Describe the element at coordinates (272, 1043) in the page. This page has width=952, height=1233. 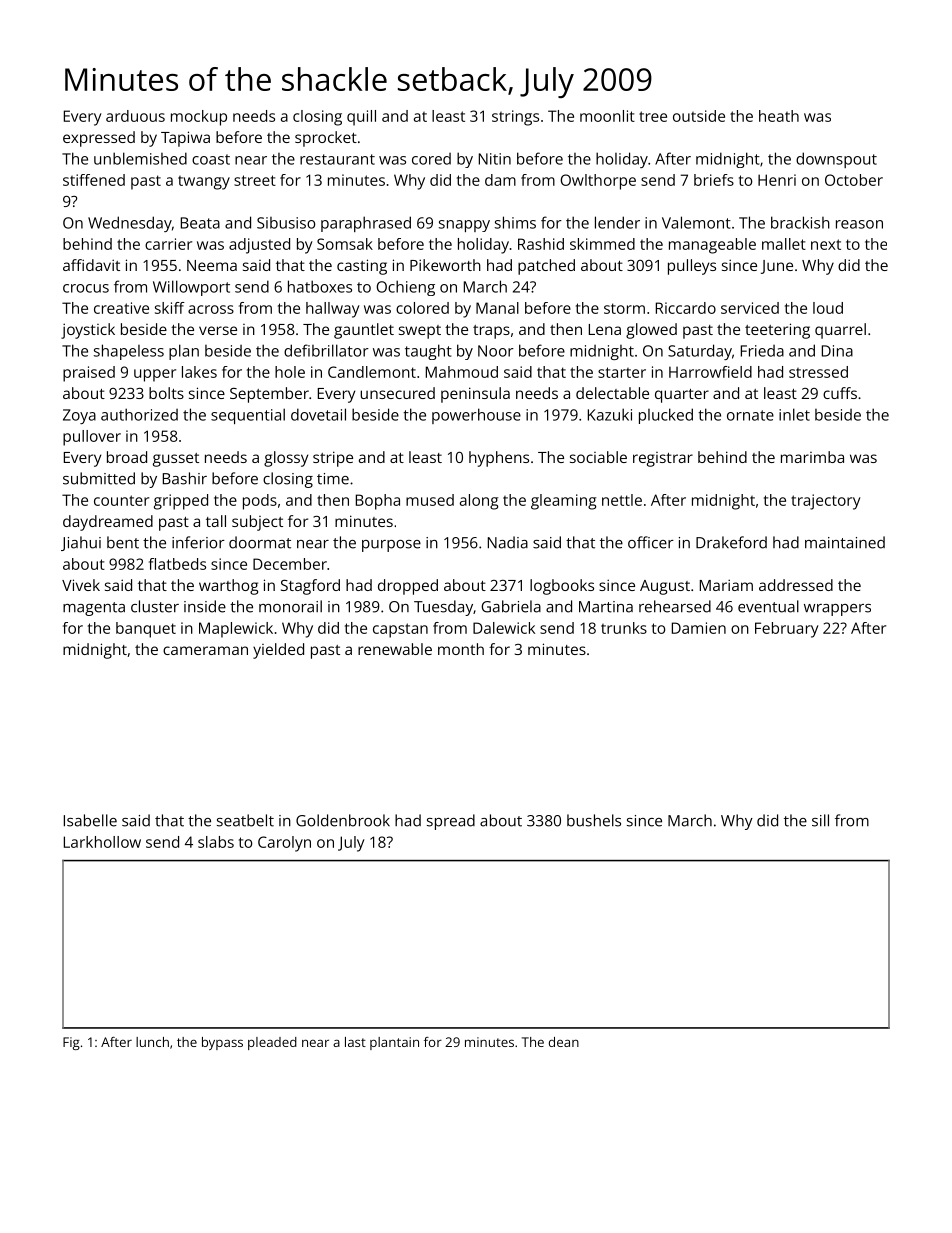
I see `pleaded` at that location.
